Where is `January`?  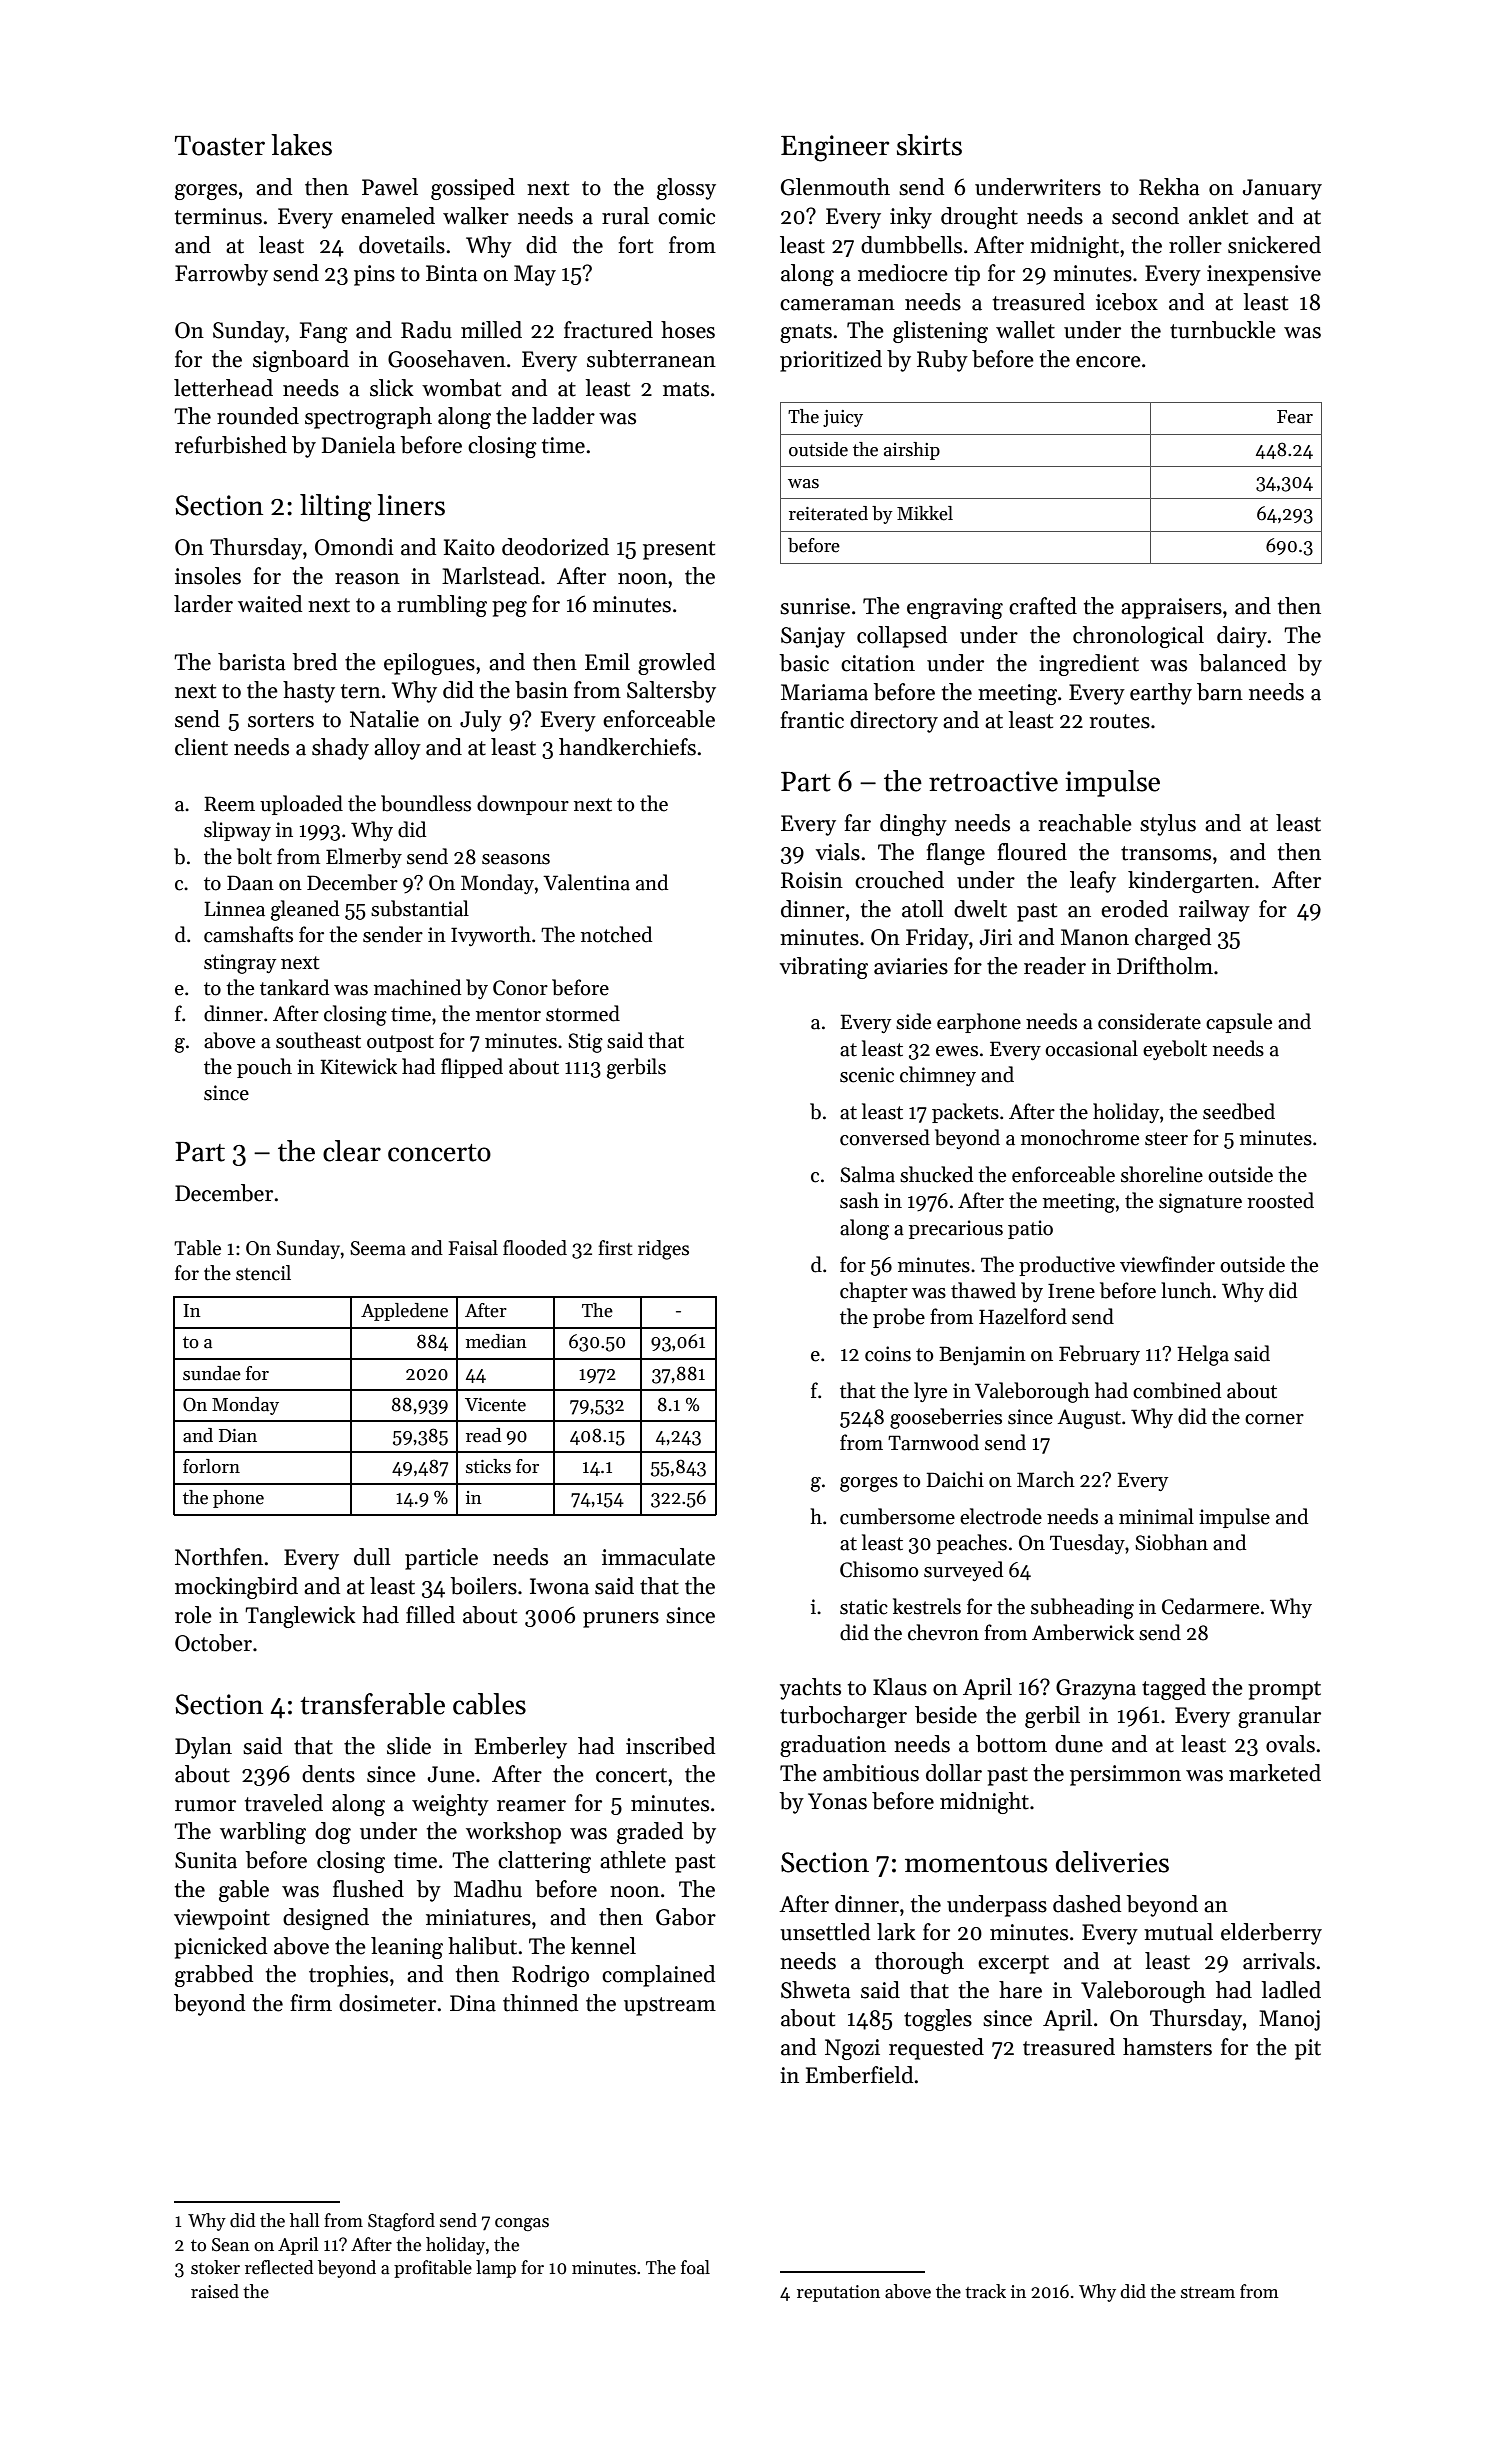 January is located at coordinates (1282, 189).
